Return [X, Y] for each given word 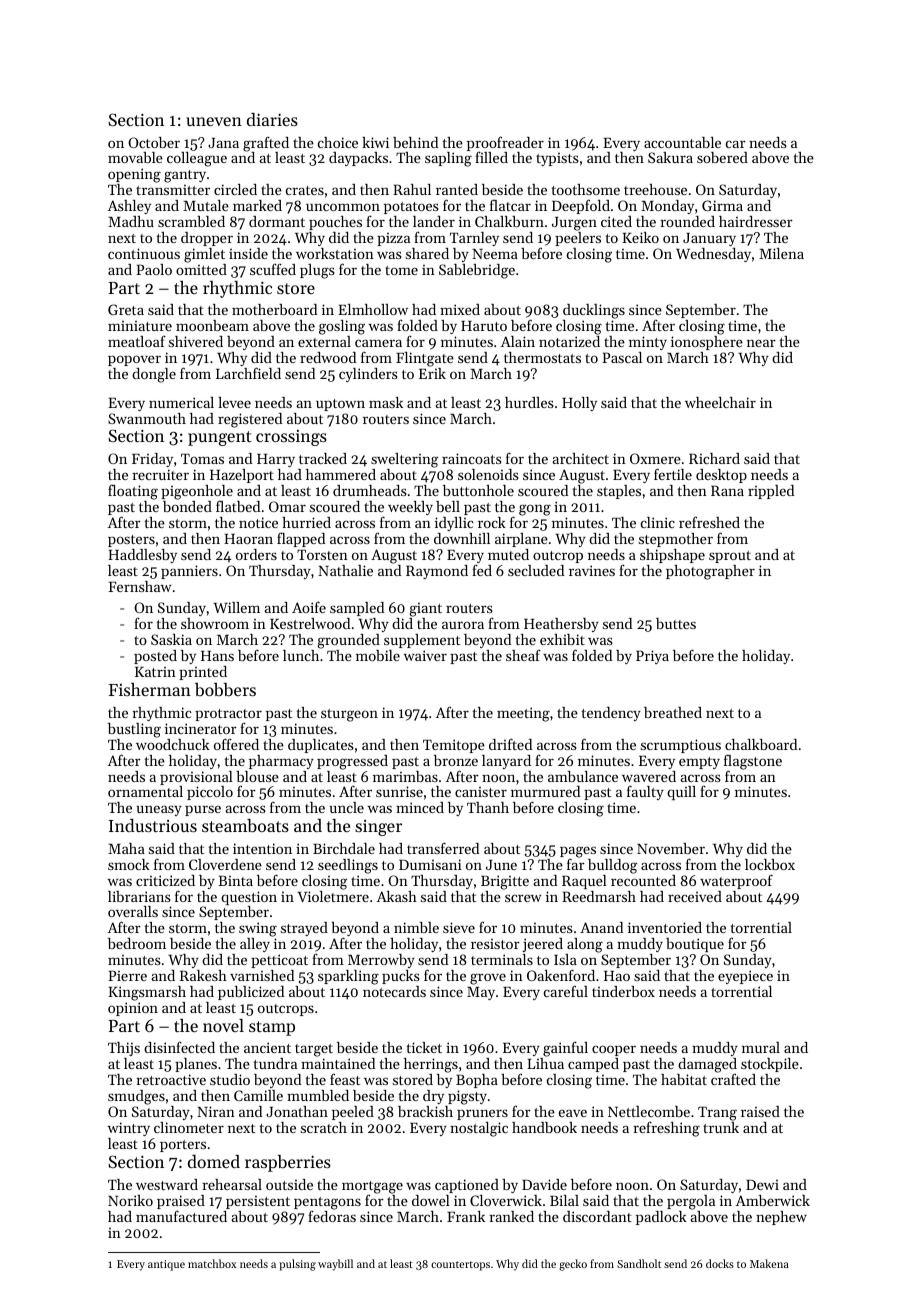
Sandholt [639, 1263]
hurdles [529, 402]
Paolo [154, 269]
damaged [707, 1066]
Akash [397, 896]
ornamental [145, 791]
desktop [721, 476]
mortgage [372, 1188]
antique [166, 1265]
